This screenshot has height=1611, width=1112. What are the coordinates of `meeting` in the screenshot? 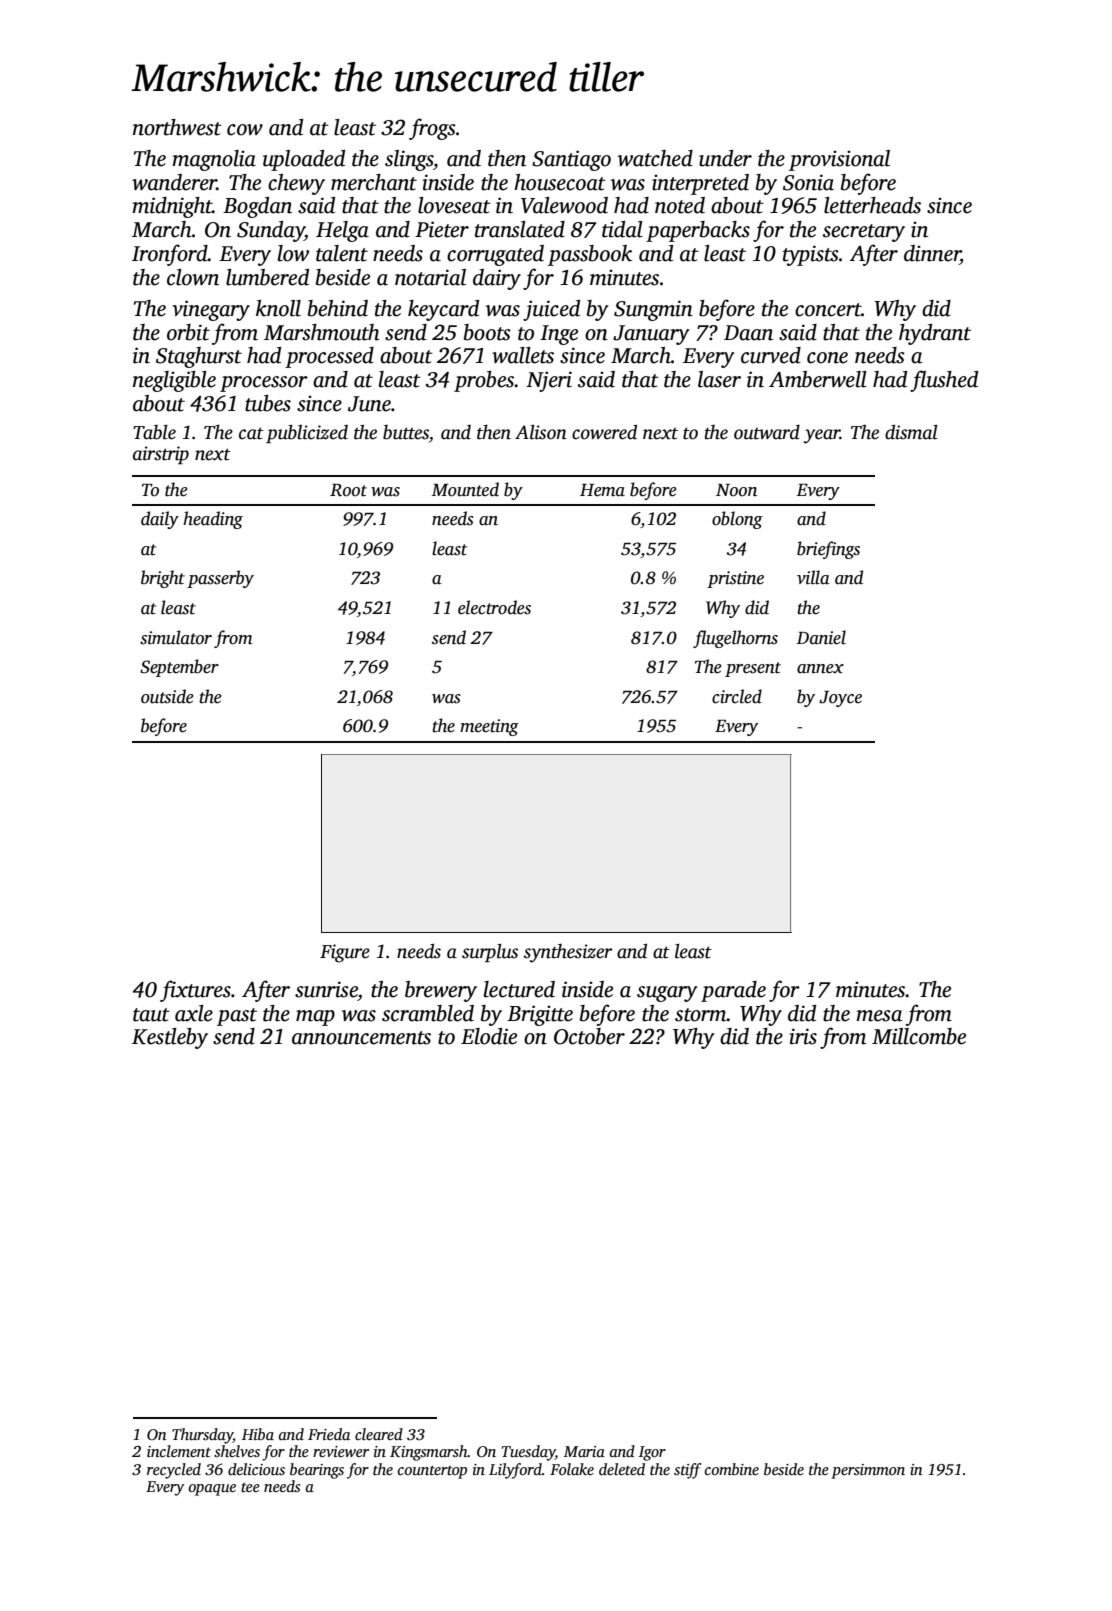 It's located at (489, 727).
